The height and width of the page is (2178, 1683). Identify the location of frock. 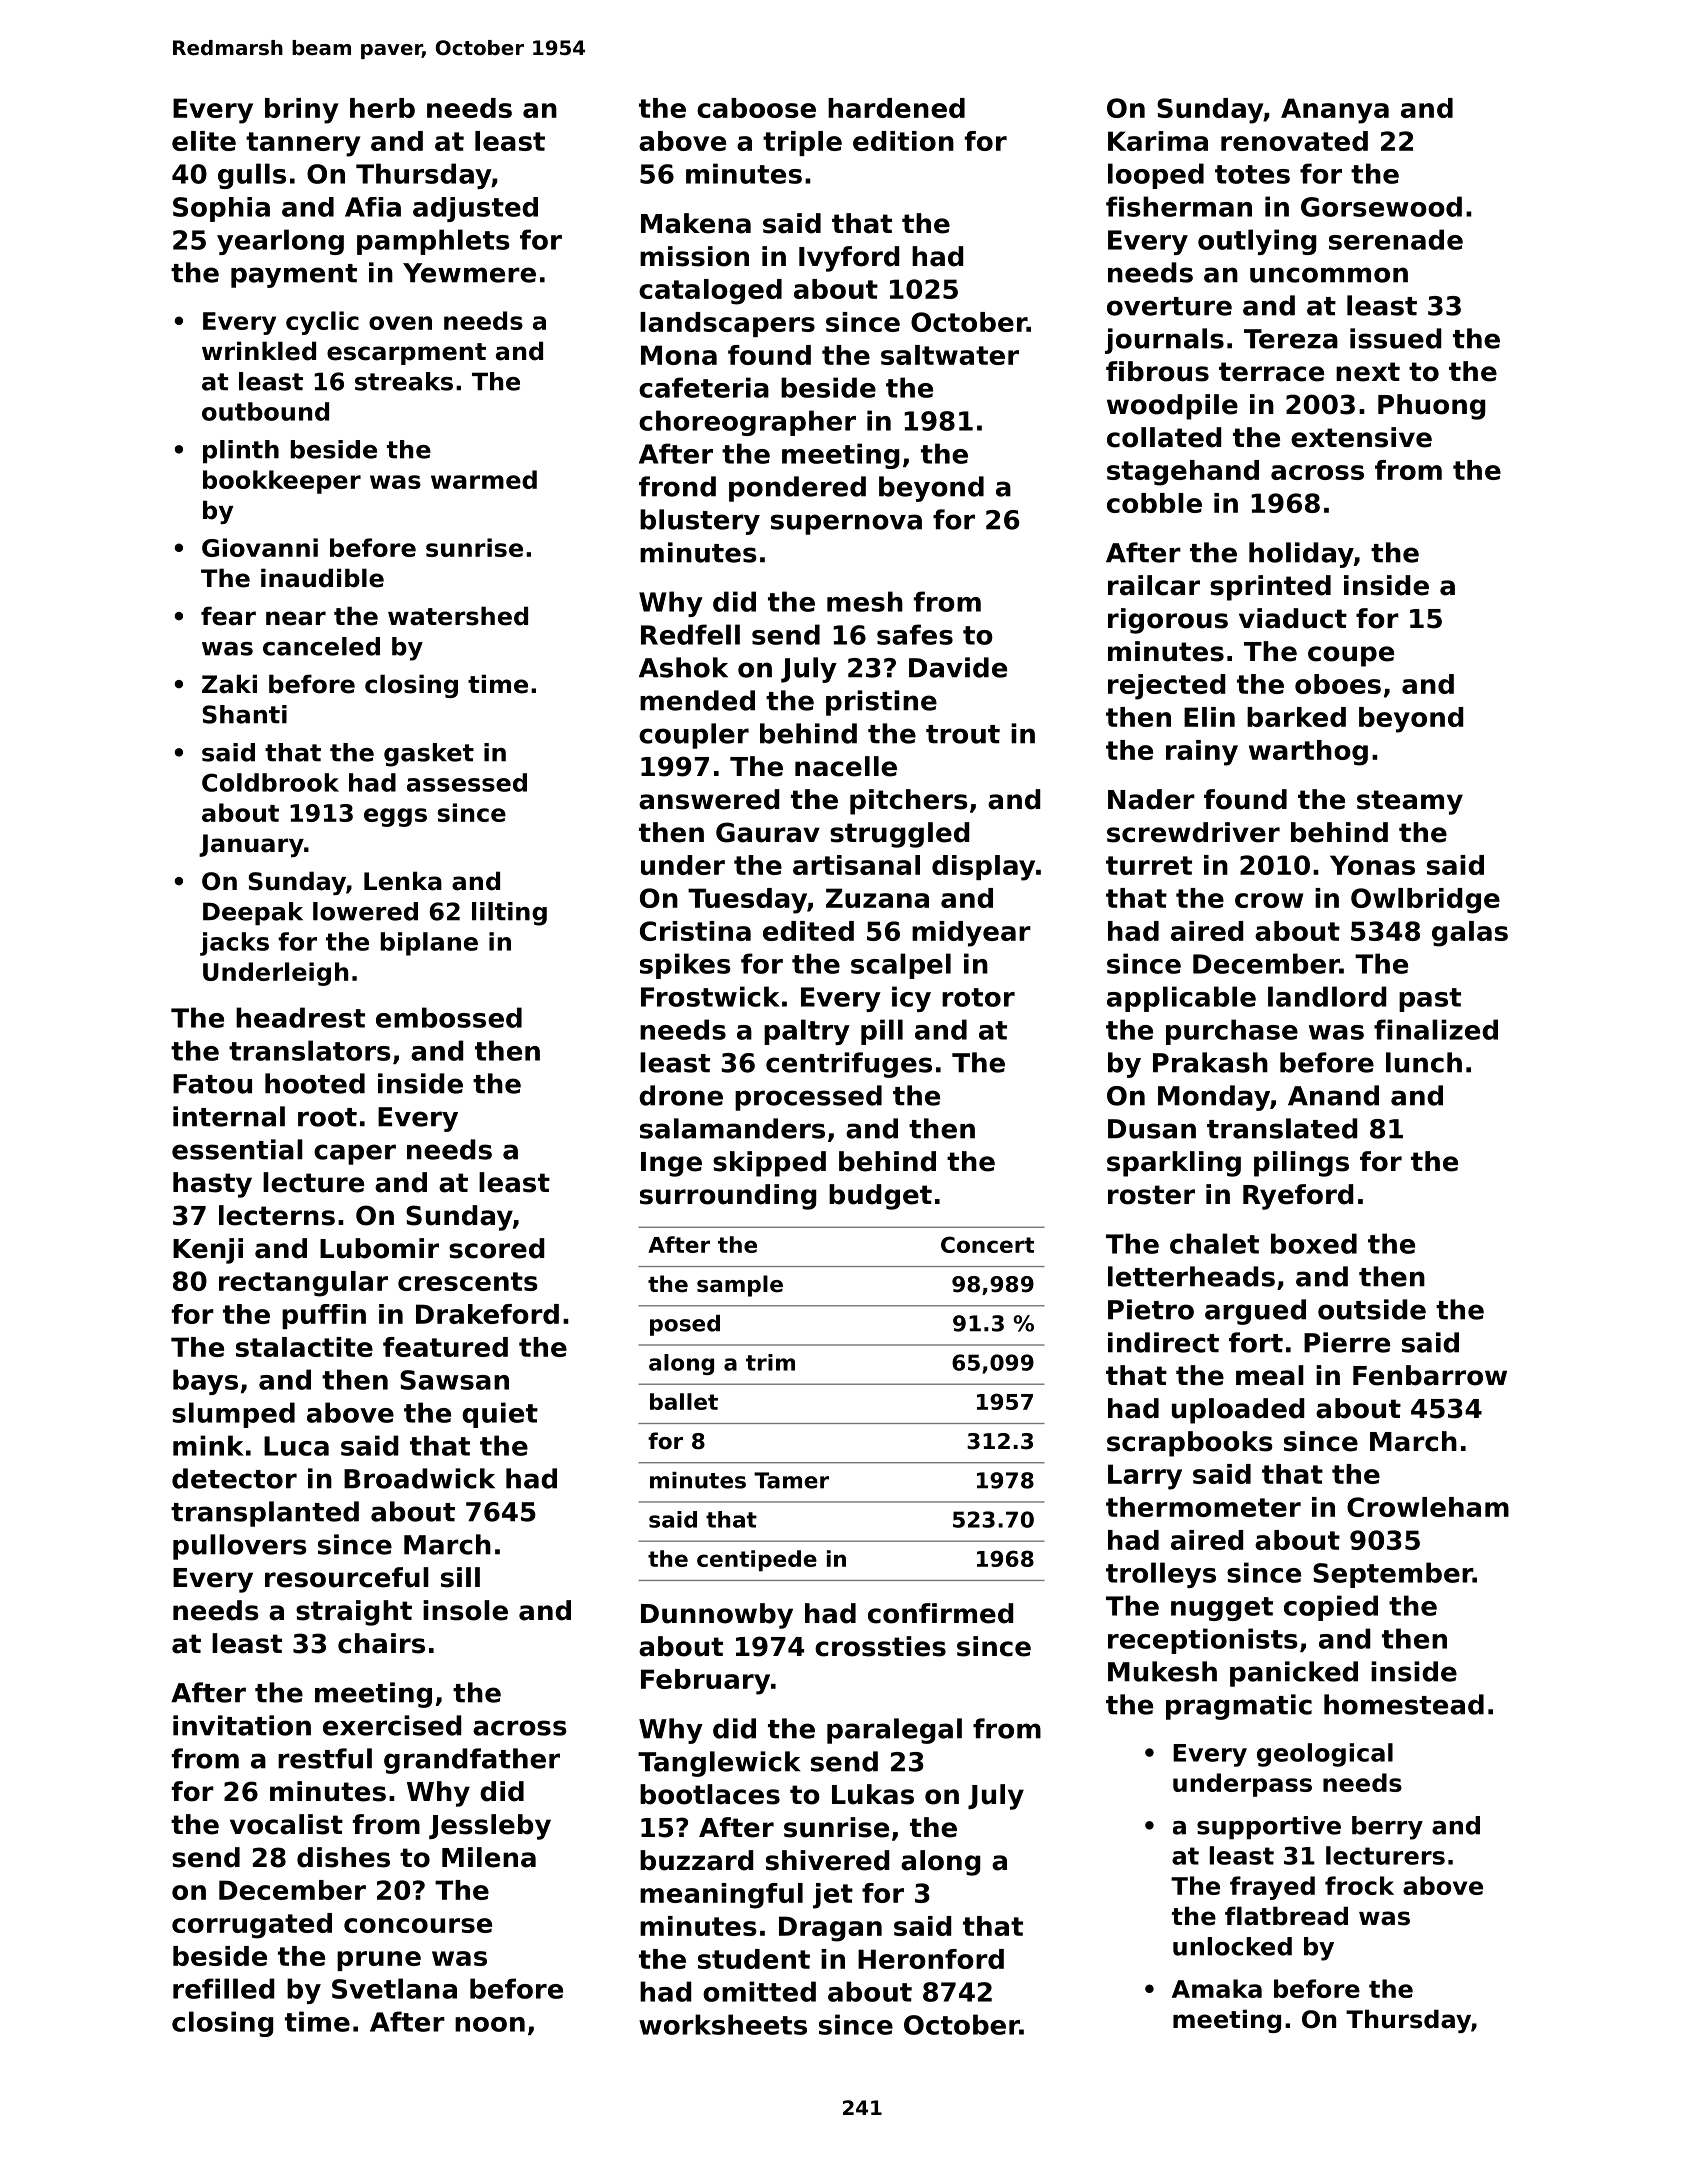
(1359, 1885).
